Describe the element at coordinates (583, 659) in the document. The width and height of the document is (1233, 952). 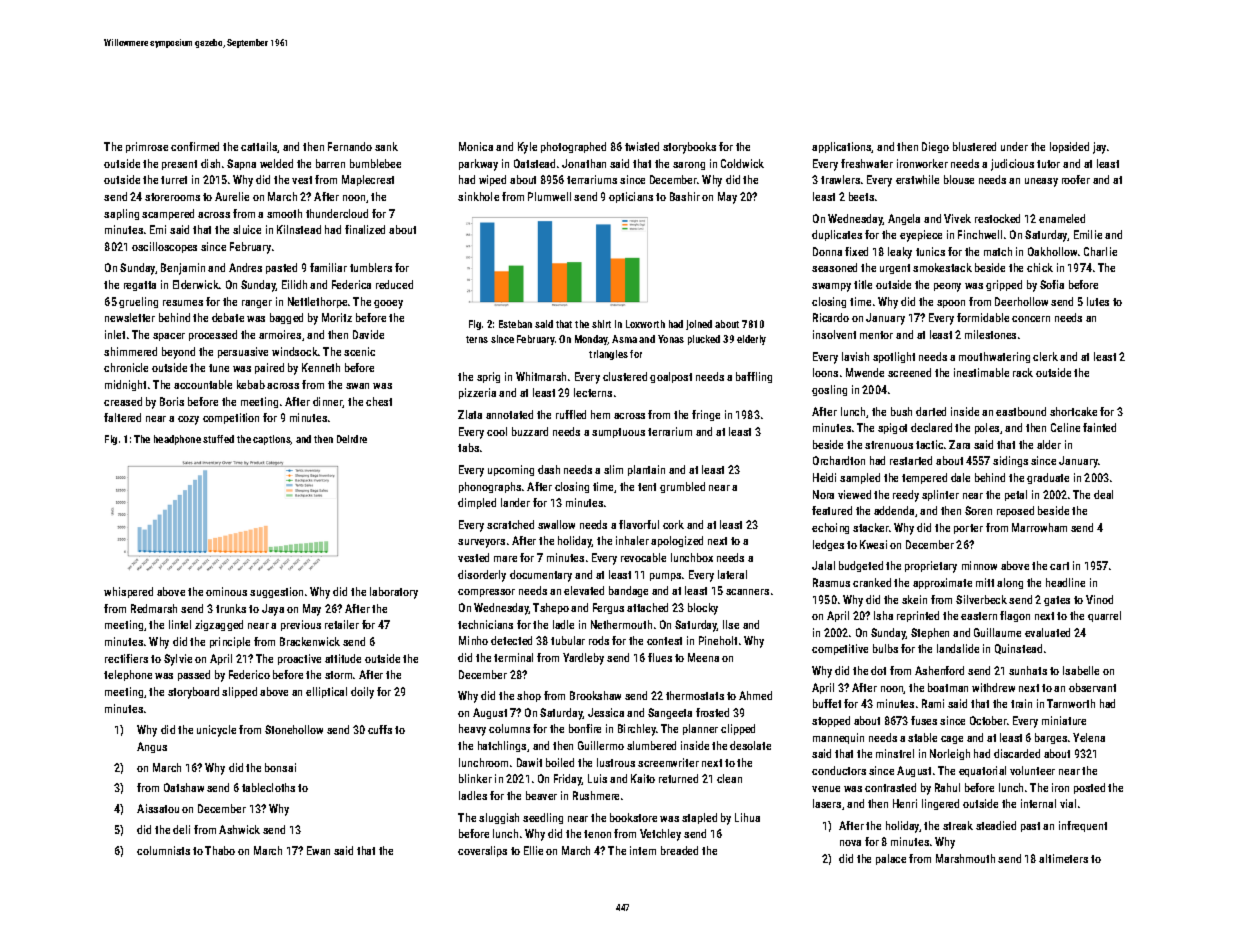
I see `Yardleby` at that location.
